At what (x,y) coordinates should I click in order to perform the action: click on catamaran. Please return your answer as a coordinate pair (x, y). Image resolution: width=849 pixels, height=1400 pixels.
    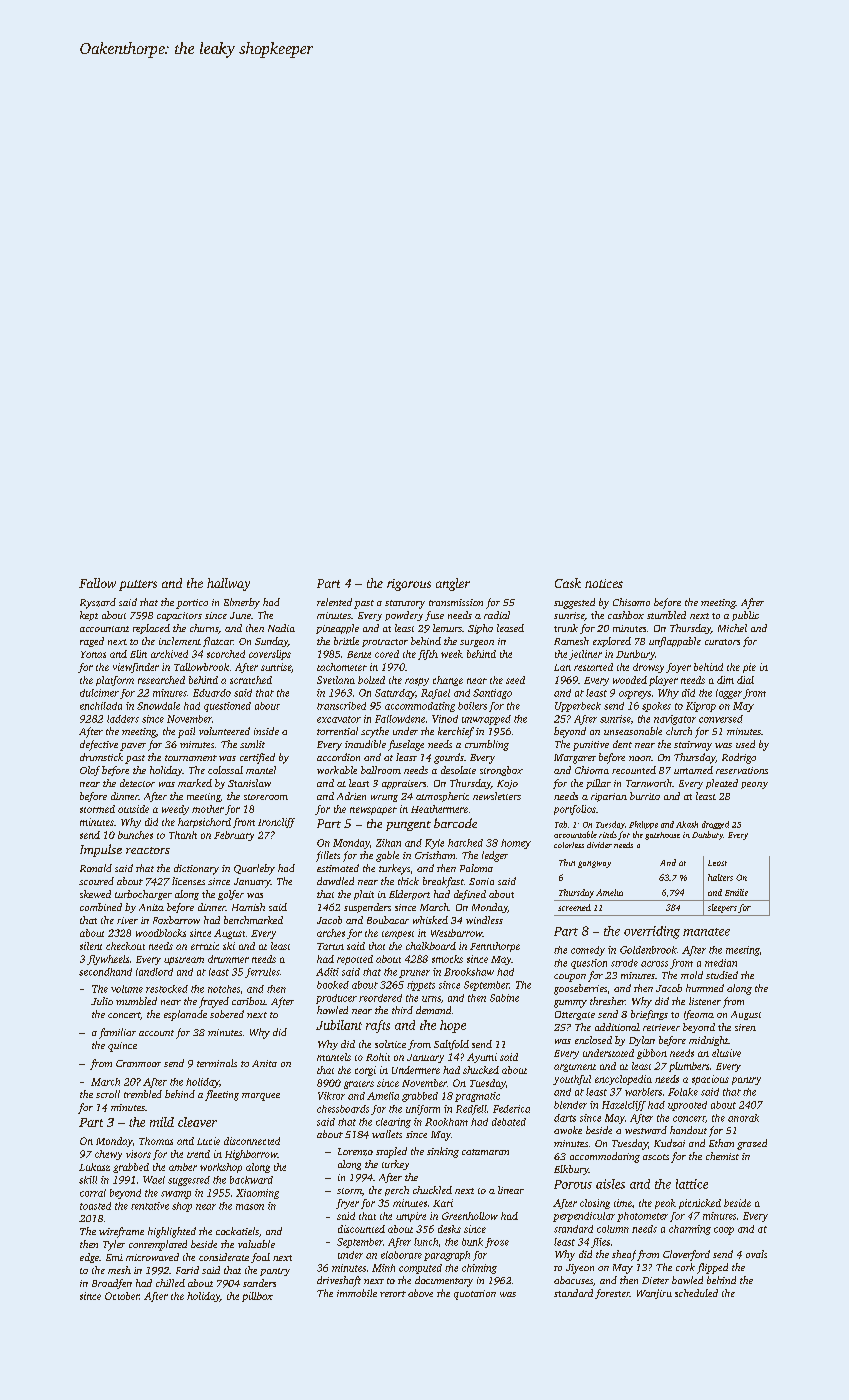
    Looking at the image, I should click on (485, 1152).
